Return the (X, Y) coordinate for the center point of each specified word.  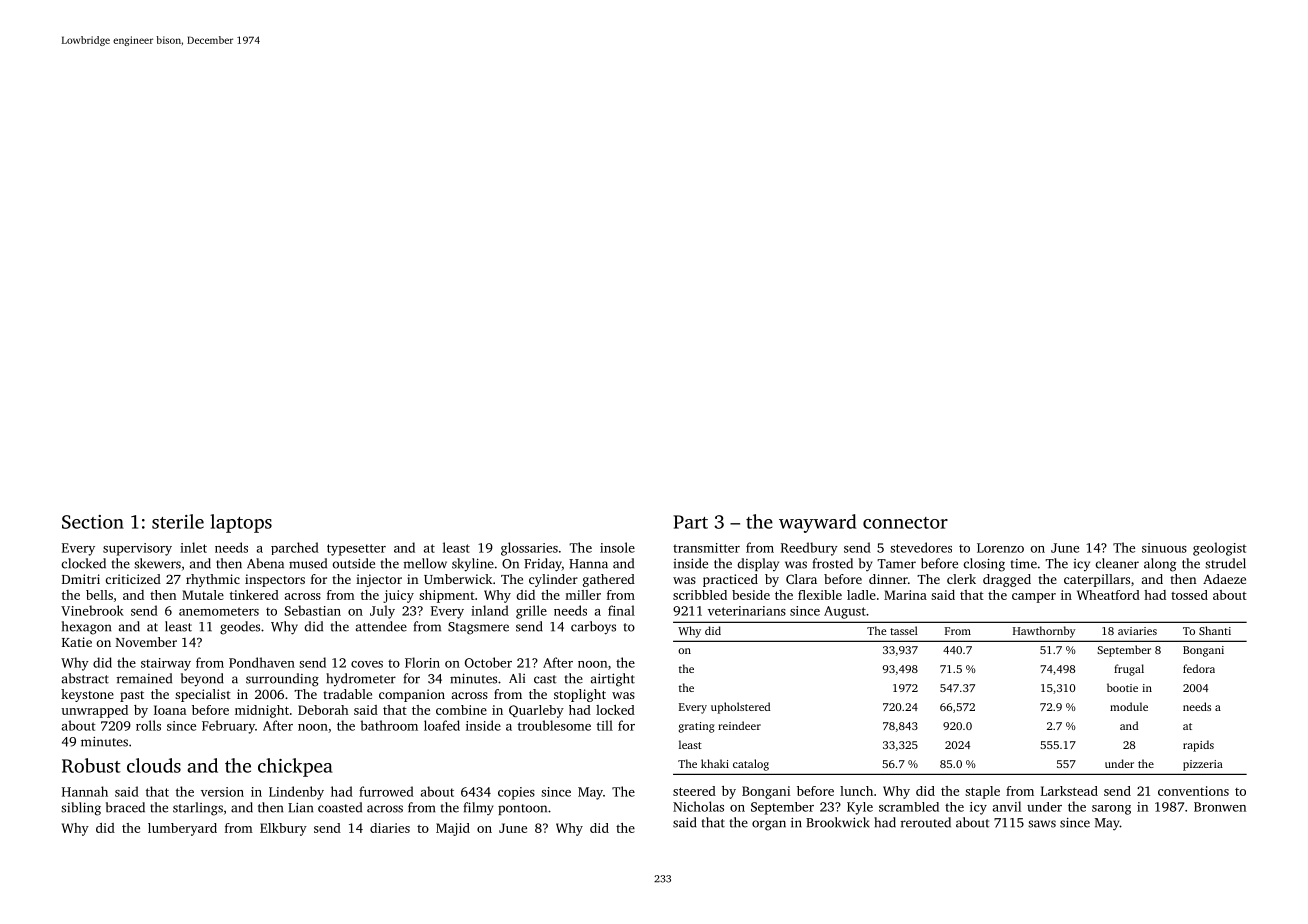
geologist (1220, 549)
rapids (1198, 746)
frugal (1129, 670)
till (605, 725)
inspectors (275, 580)
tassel (904, 630)
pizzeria (1203, 765)
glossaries (529, 549)
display (758, 564)
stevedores (921, 547)
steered (694, 791)
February (228, 727)
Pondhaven (262, 662)
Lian (300, 807)
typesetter (356, 550)
